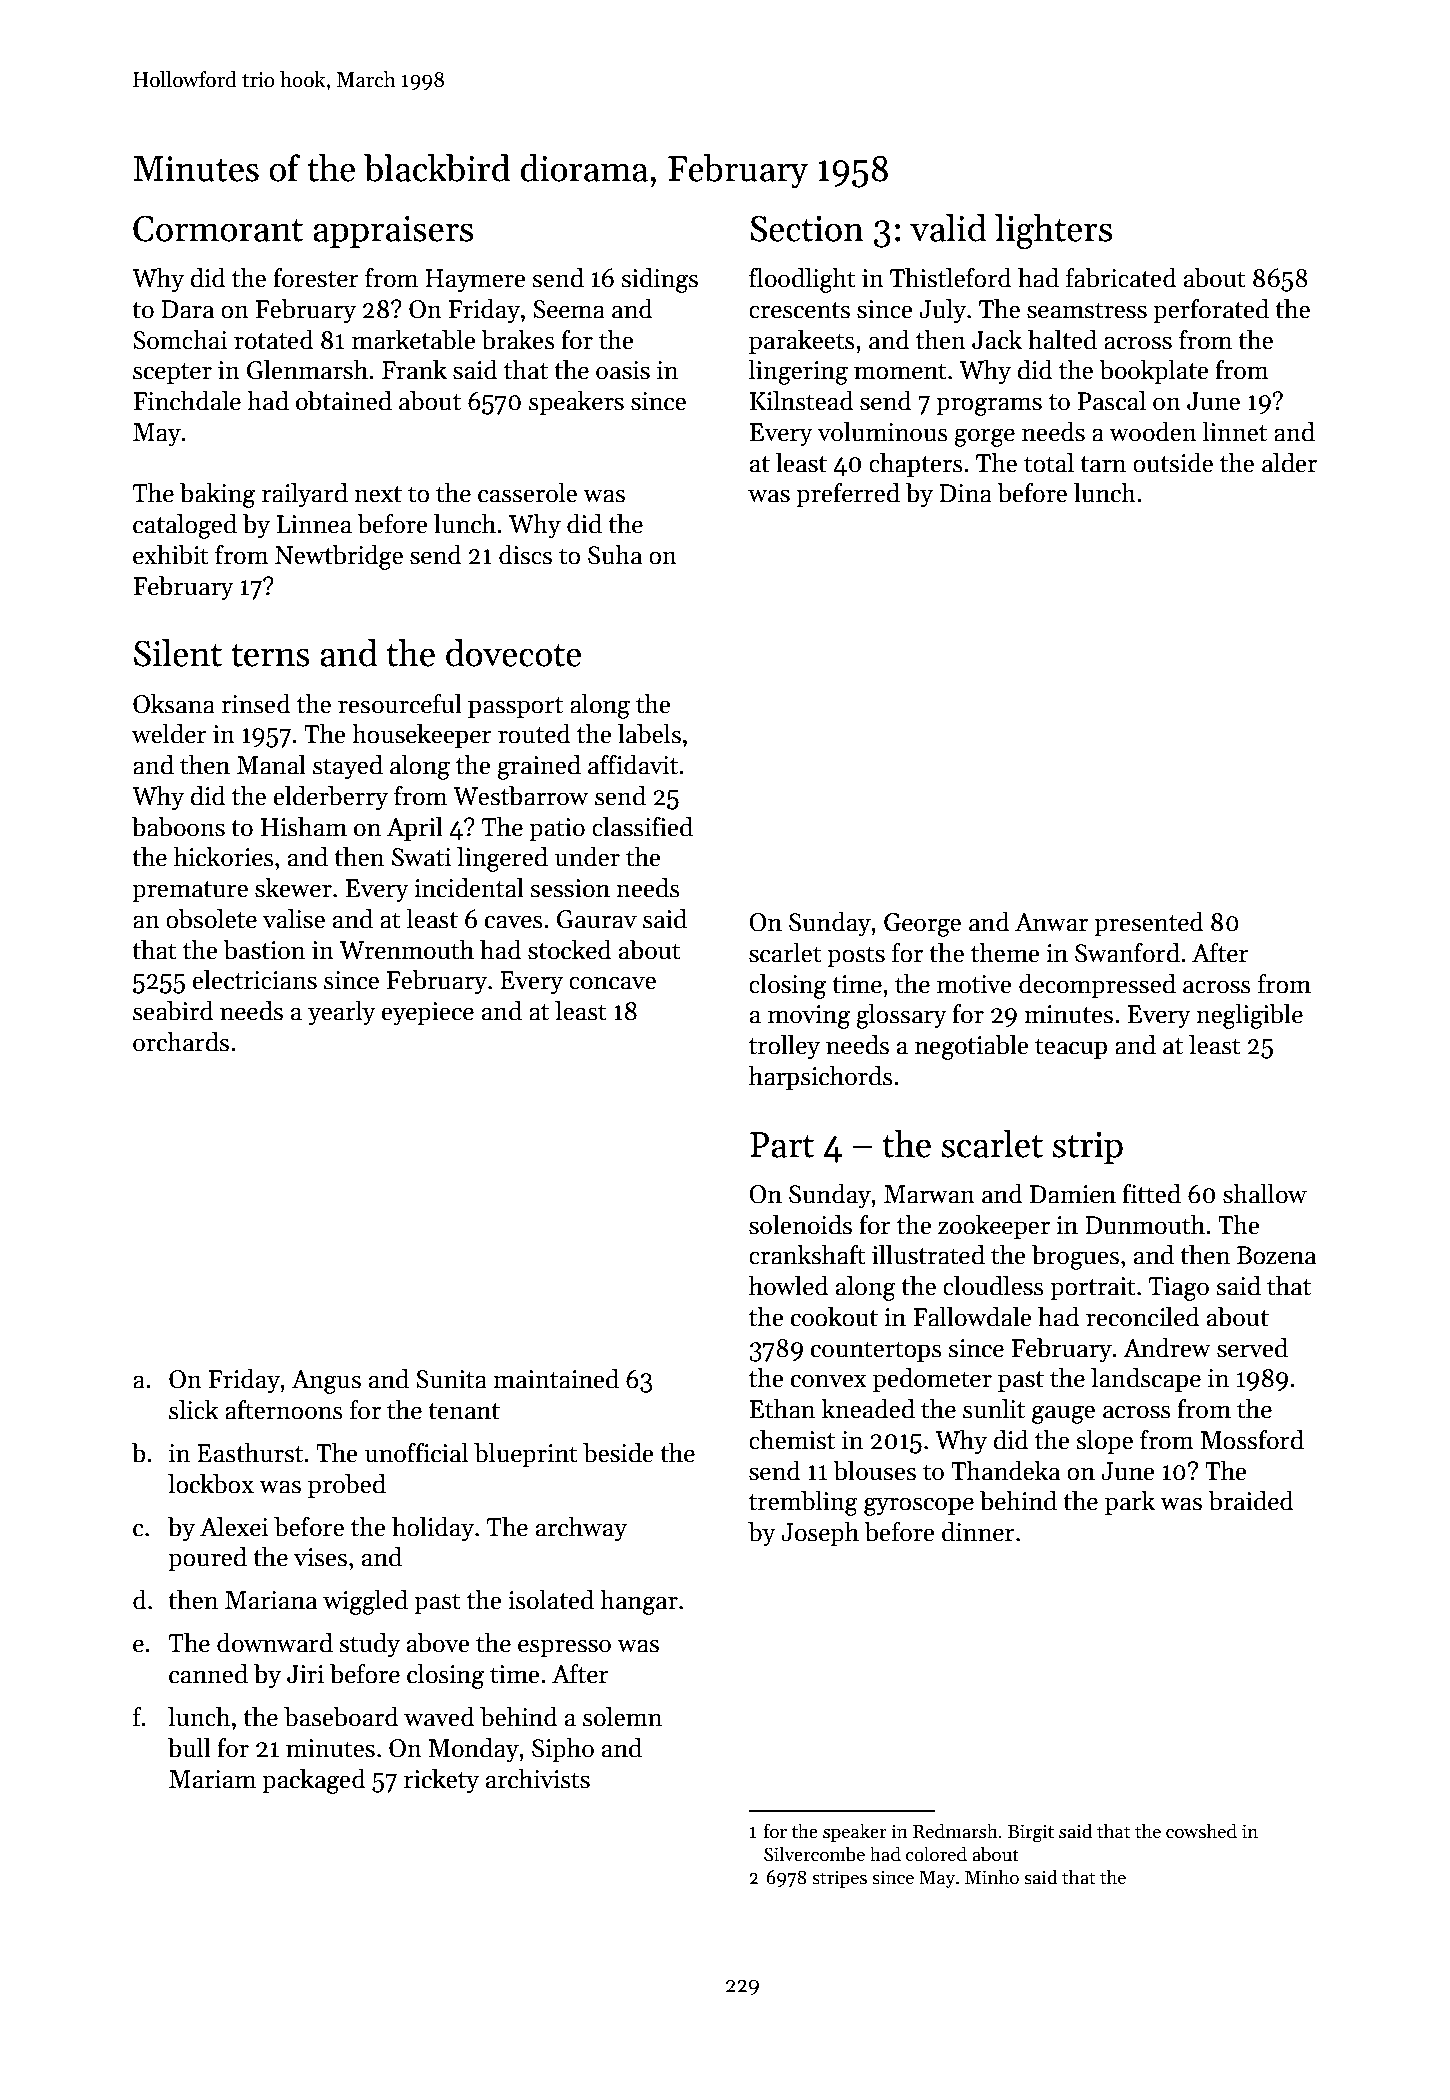 The width and height of the screenshot is (1450, 2100). What do you see at coordinates (1173, 463) in the screenshot?
I see `outside` at bounding box center [1173, 463].
